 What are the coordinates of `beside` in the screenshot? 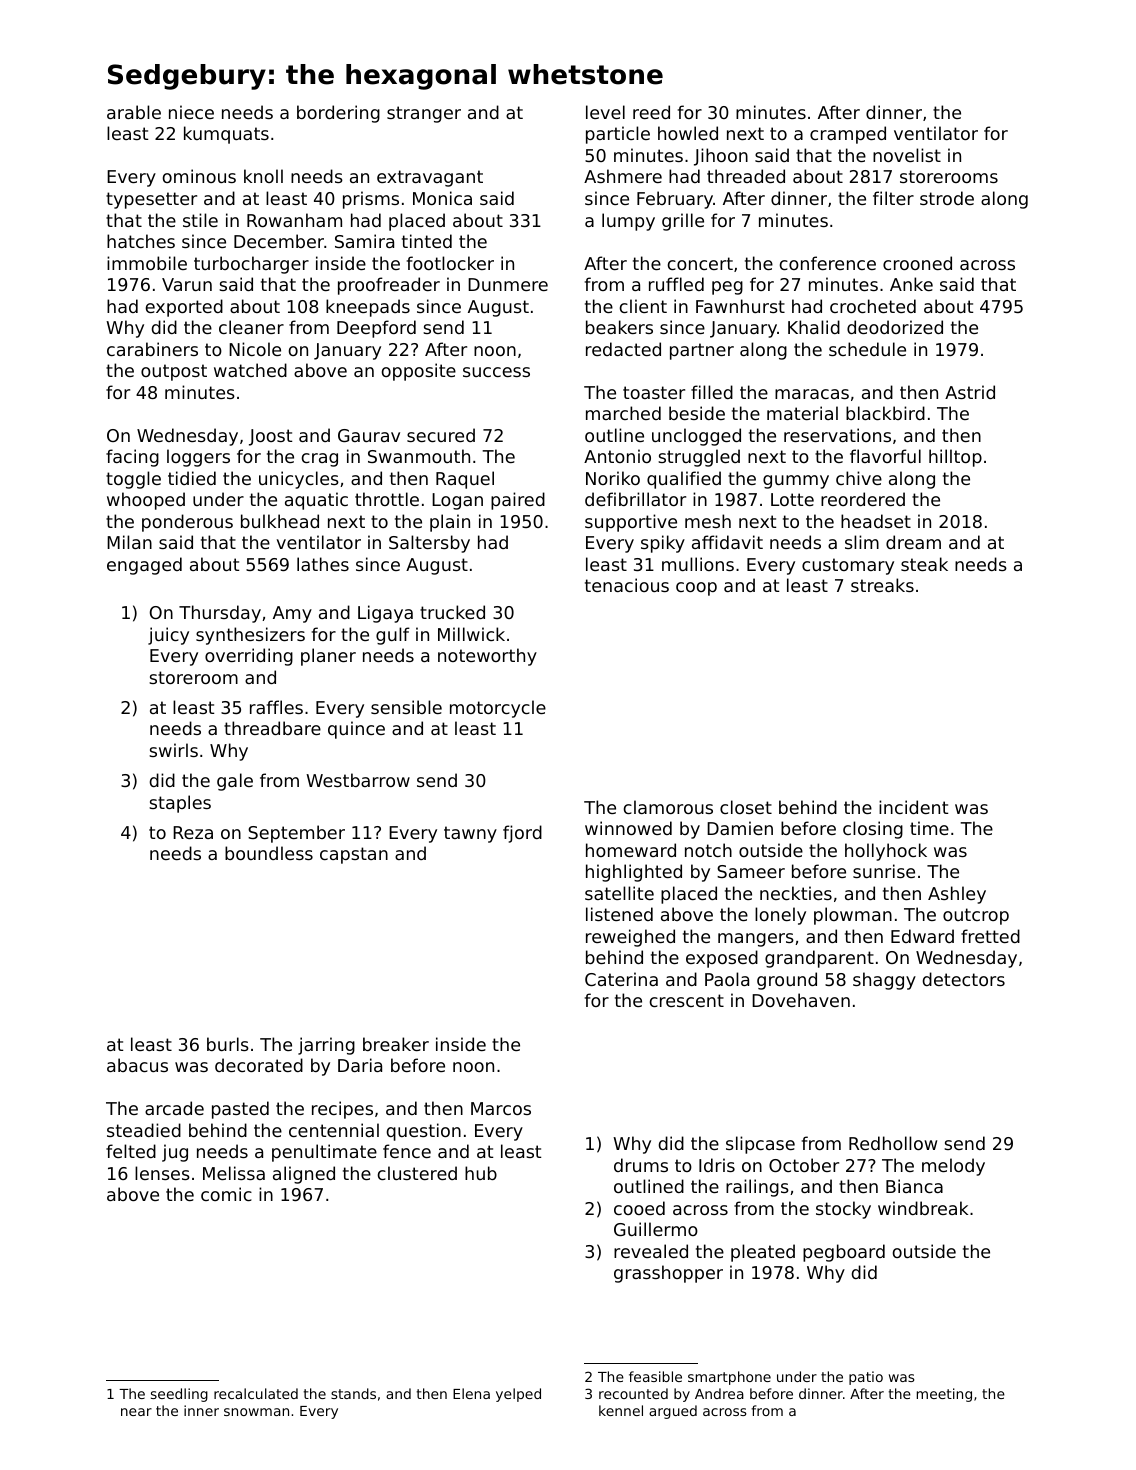 It's located at (697, 413).
